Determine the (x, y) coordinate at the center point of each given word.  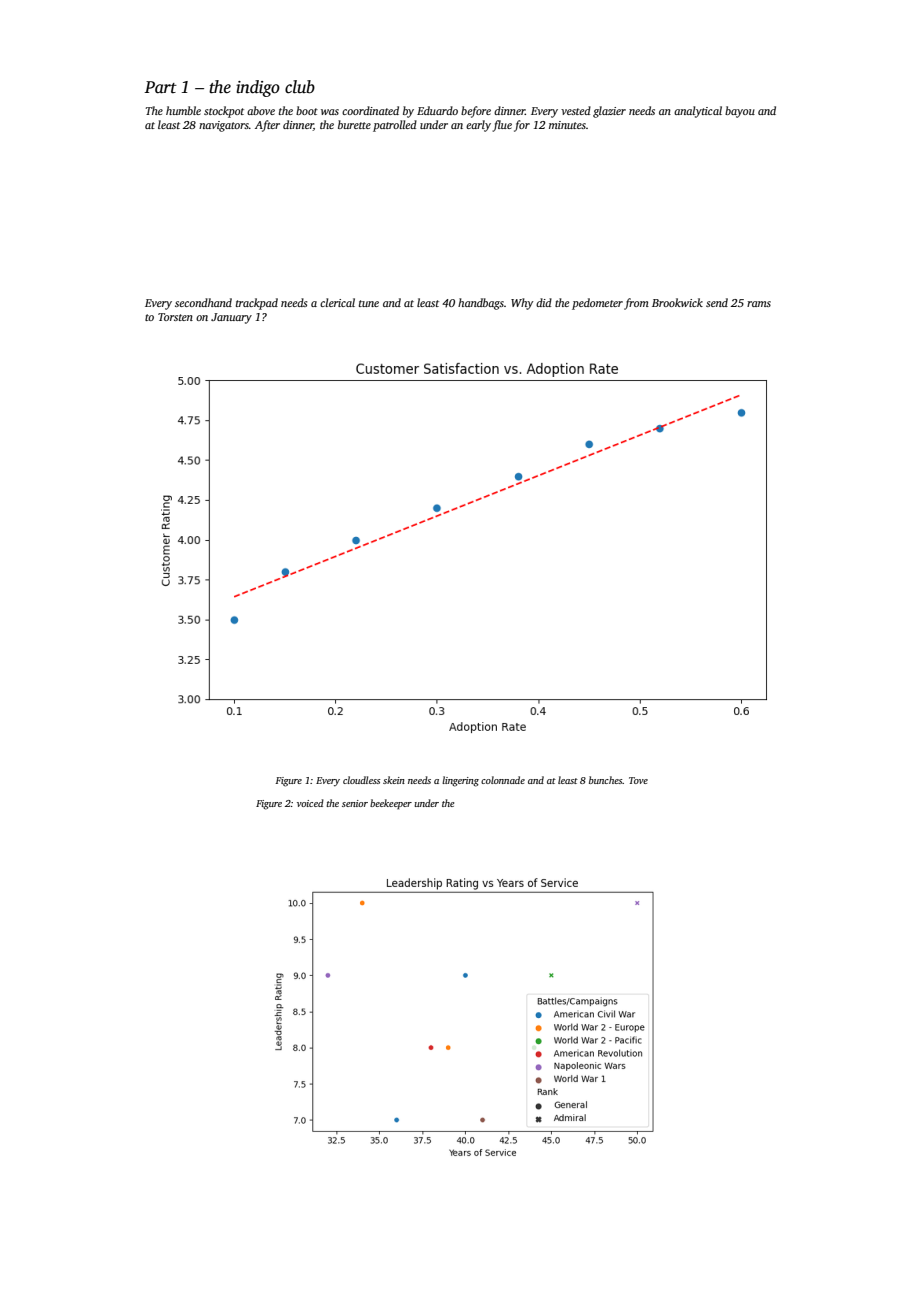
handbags (481, 304)
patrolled (395, 126)
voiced (310, 803)
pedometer (597, 304)
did (544, 302)
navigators (224, 126)
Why (522, 304)
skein (394, 780)
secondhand (203, 302)
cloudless (361, 780)
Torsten (175, 317)
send (717, 302)
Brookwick (677, 302)
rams (759, 304)
